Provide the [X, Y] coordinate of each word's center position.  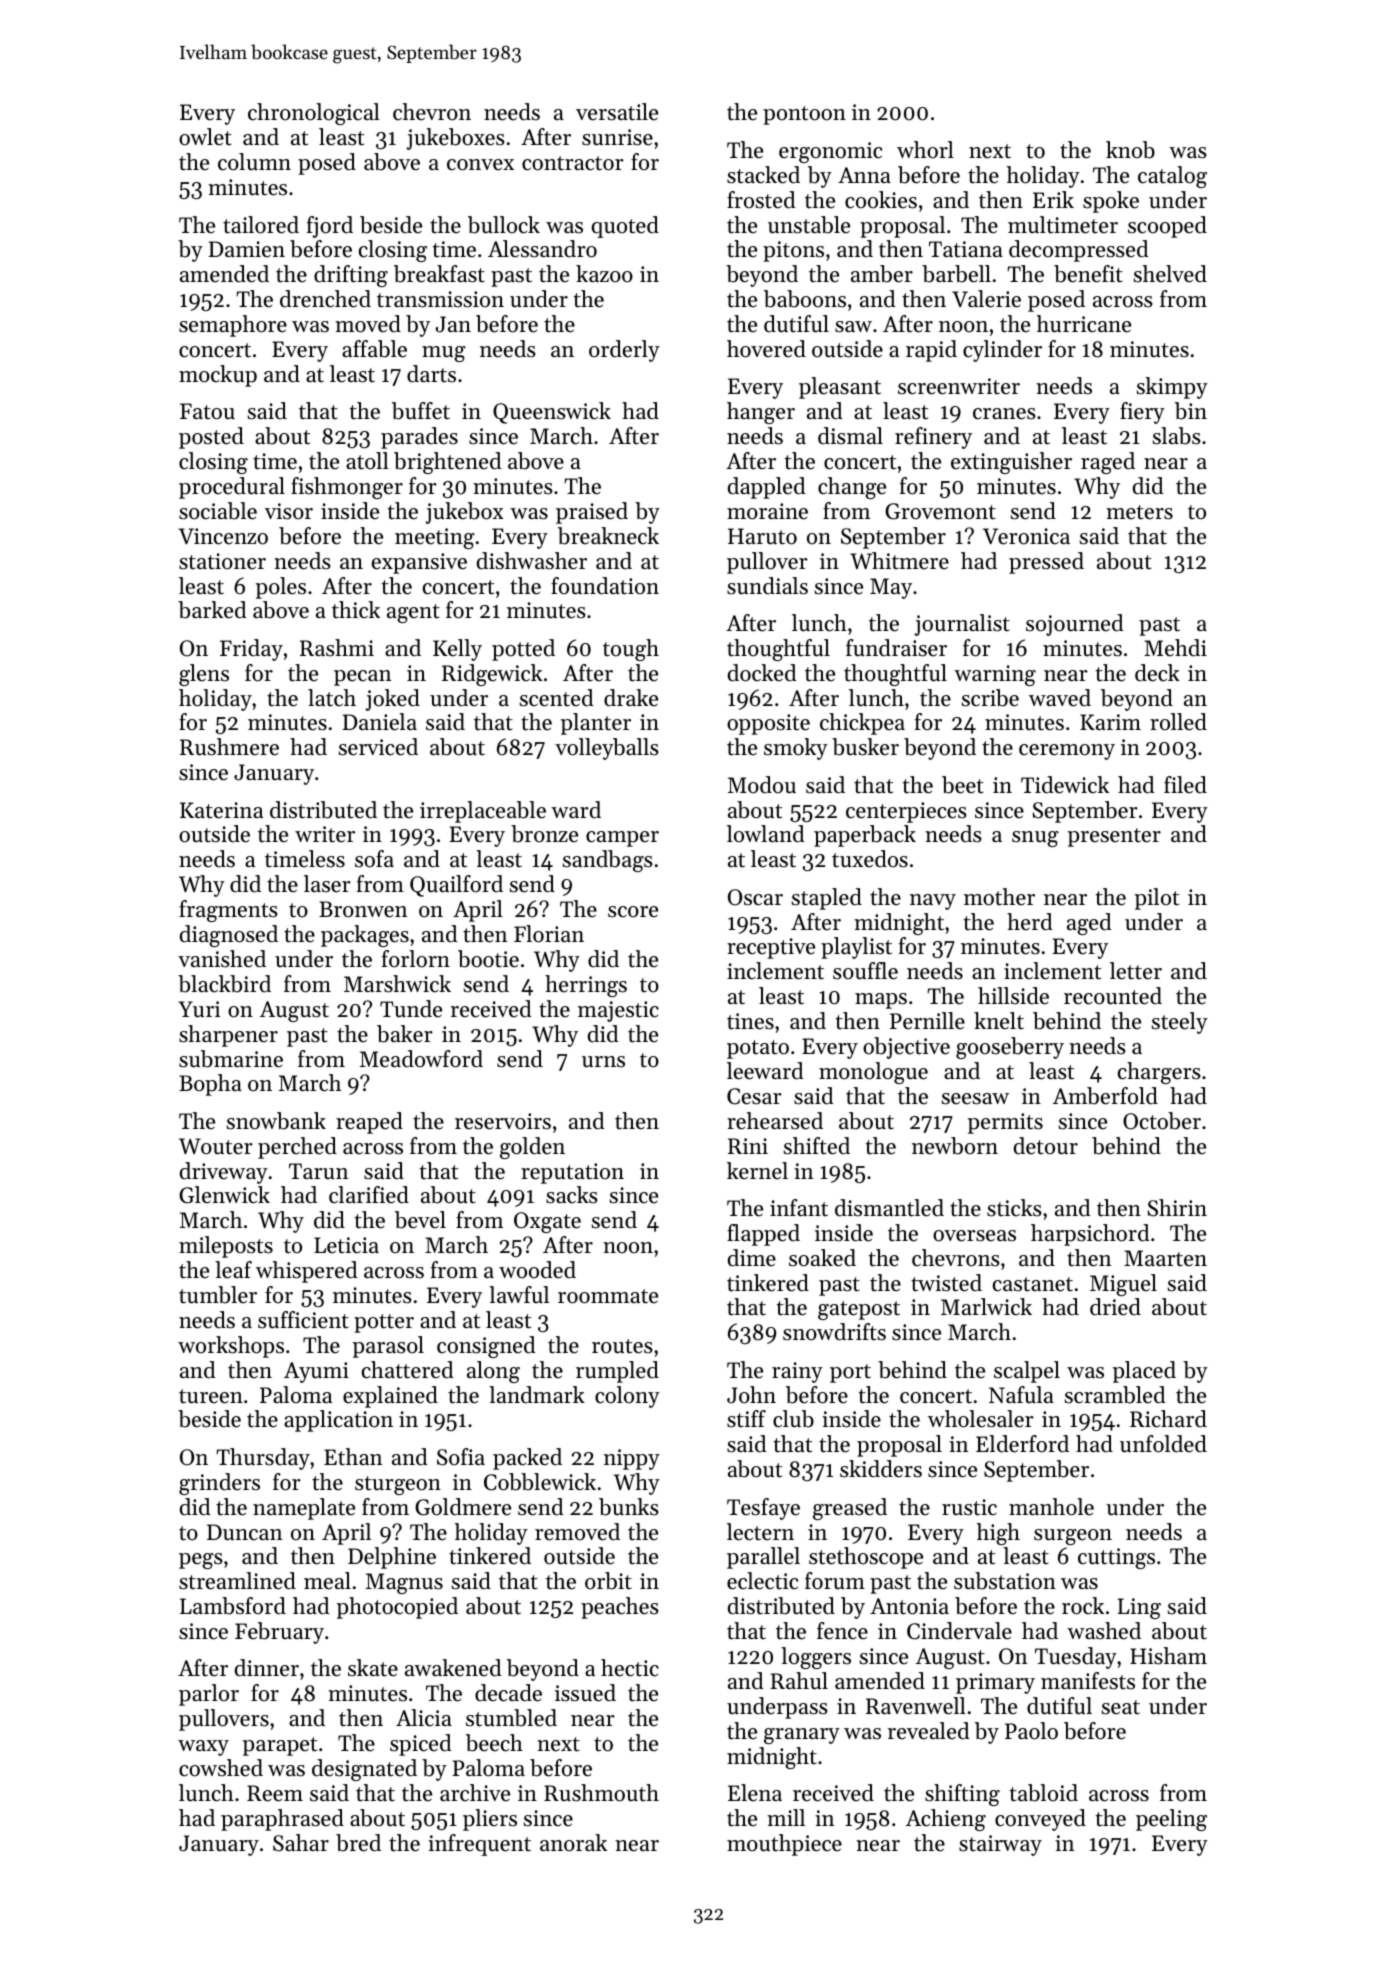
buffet [421, 411]
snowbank [276, 1121]
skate [373, 1668]
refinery [933, 438]
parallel [763, 1558]
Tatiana [966, 249]
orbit [608, 1581]
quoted [625, 227]
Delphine [392, 1558]
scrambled [1115, 1395]
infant [799, 1208]
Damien [247, 249]
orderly [624, 351]
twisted [946, 1283]
